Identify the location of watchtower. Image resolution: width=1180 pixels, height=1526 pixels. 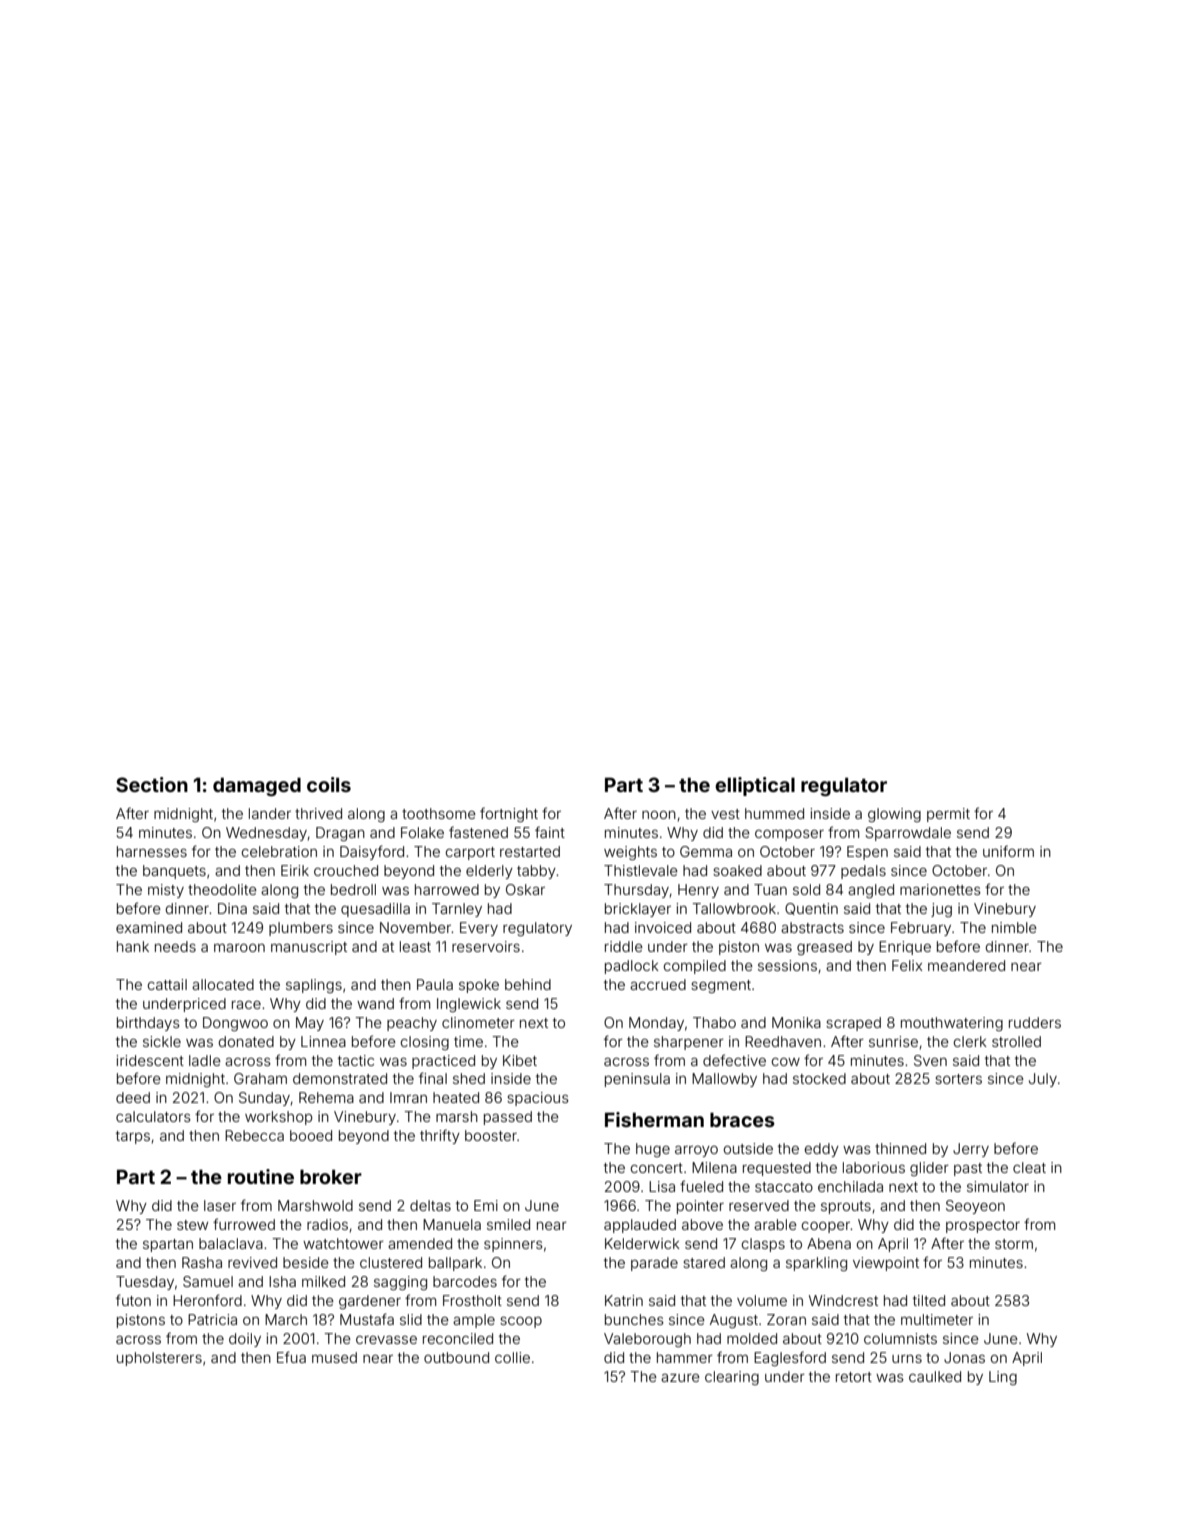
(343, 1243).
